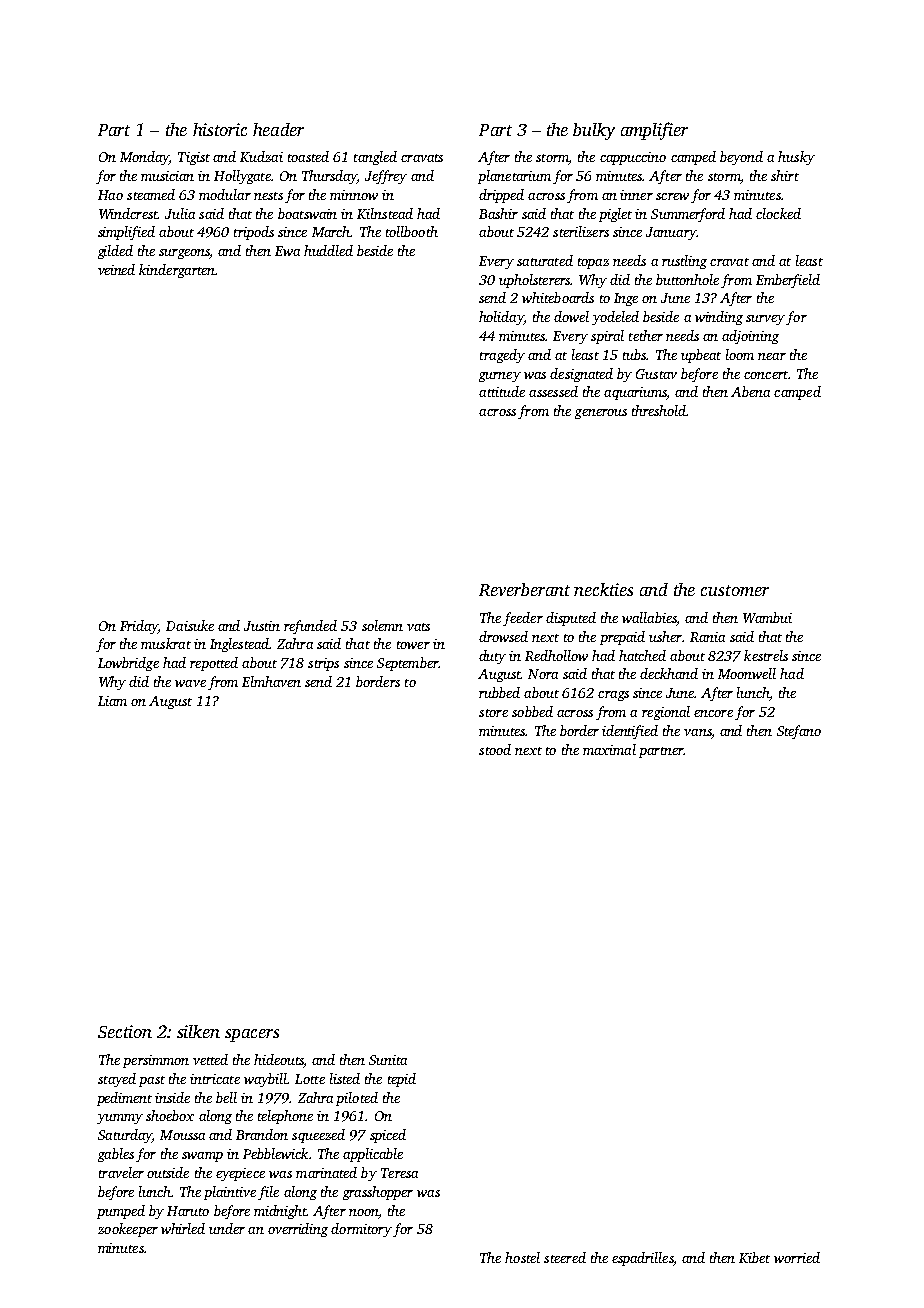  What do you see at coordinates (265, 1080) in the document?
I see `waybill` at bounding box center [265, 1080].
